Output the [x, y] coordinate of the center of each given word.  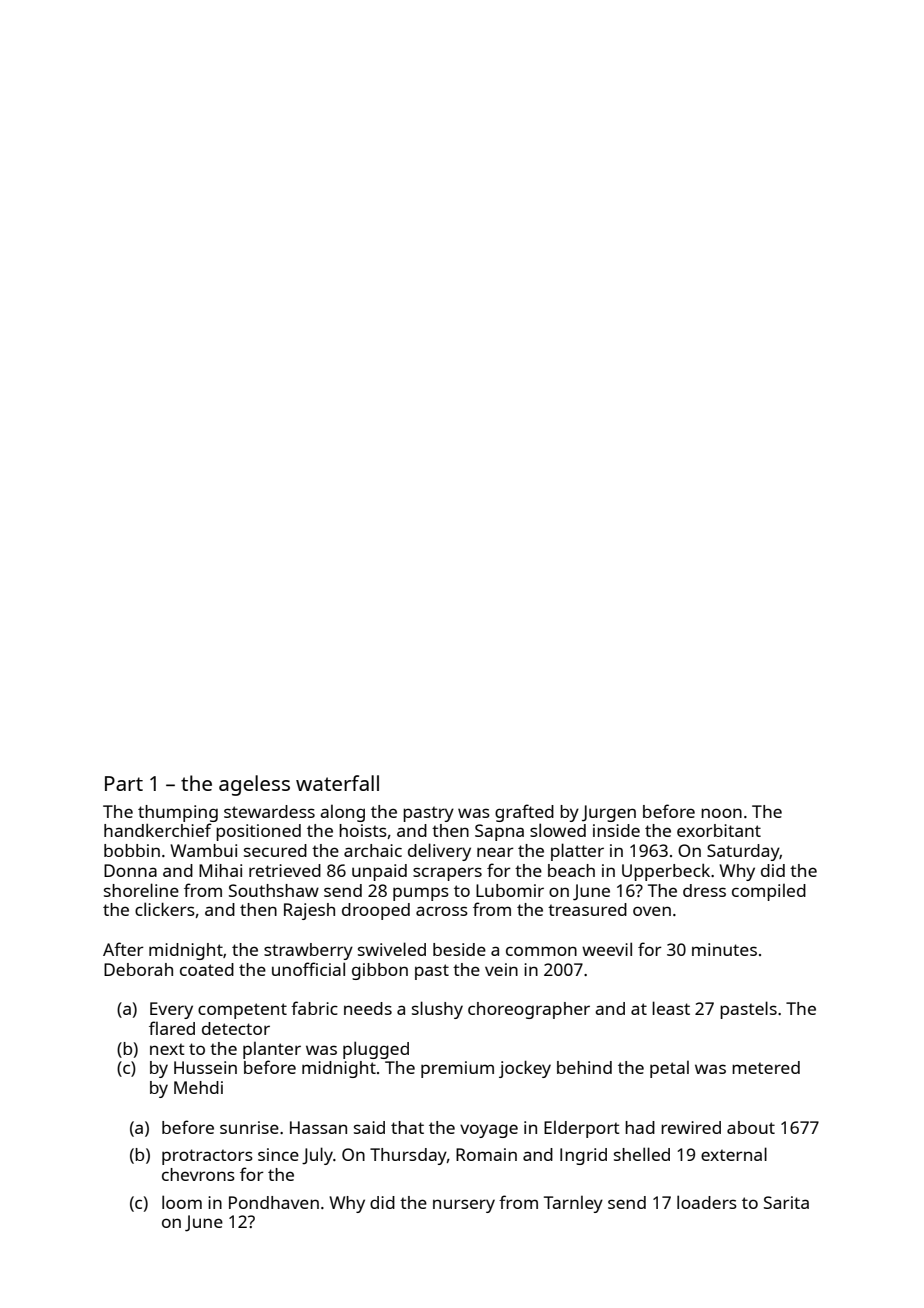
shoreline [141, 890]
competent [242, 1011]
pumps [421, 894]
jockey [525, 1069]
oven [652, 911]
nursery [464, 1206]
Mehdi [198, 1087]
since [278, 1154]
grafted [524, 813]
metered [766, 1067]
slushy [437, 1010]
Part [124, 783]
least [671, 1008]
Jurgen [609, 813]
